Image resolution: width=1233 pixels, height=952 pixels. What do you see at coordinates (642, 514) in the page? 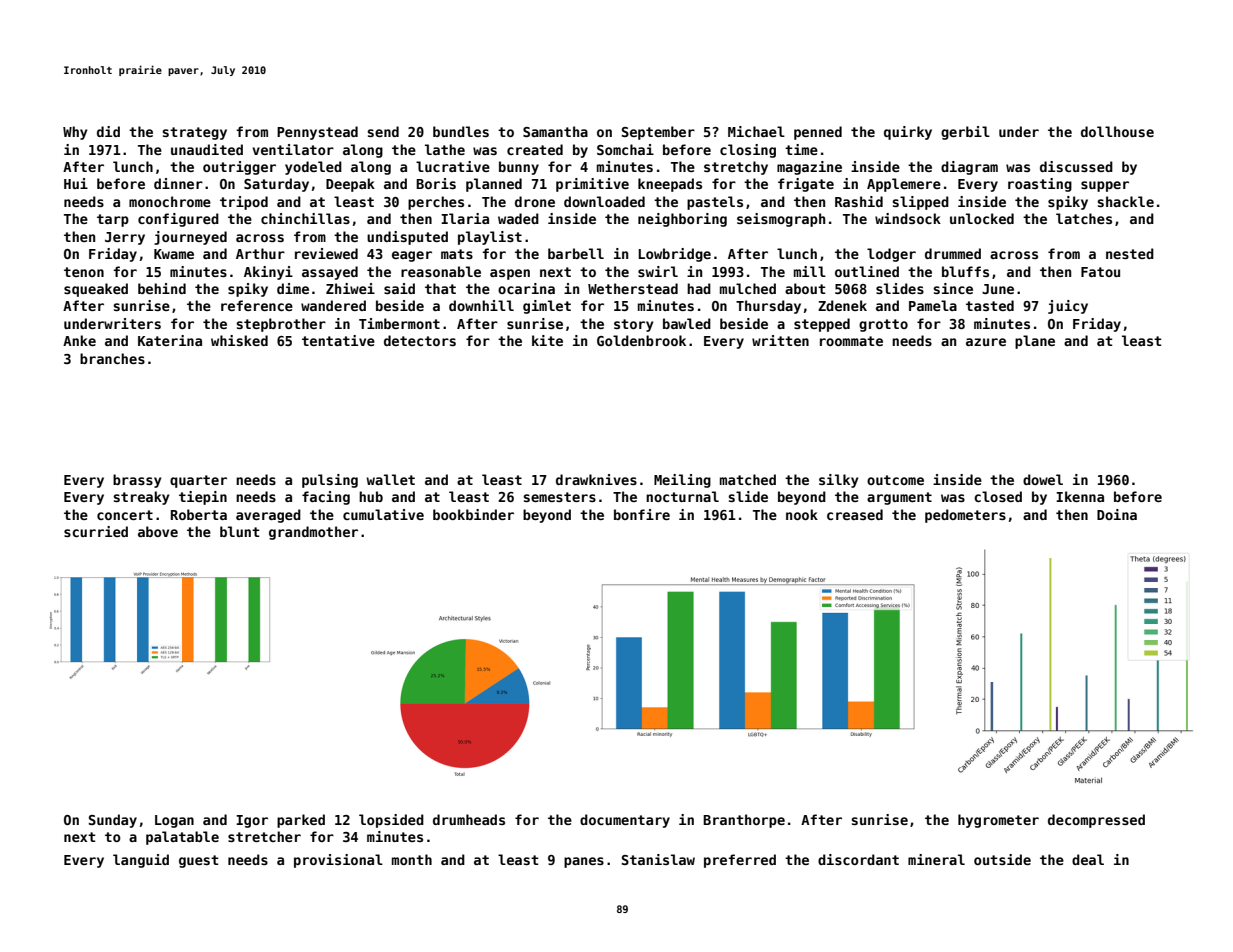
I see `bonfire` at bounding box center [642, 514].
